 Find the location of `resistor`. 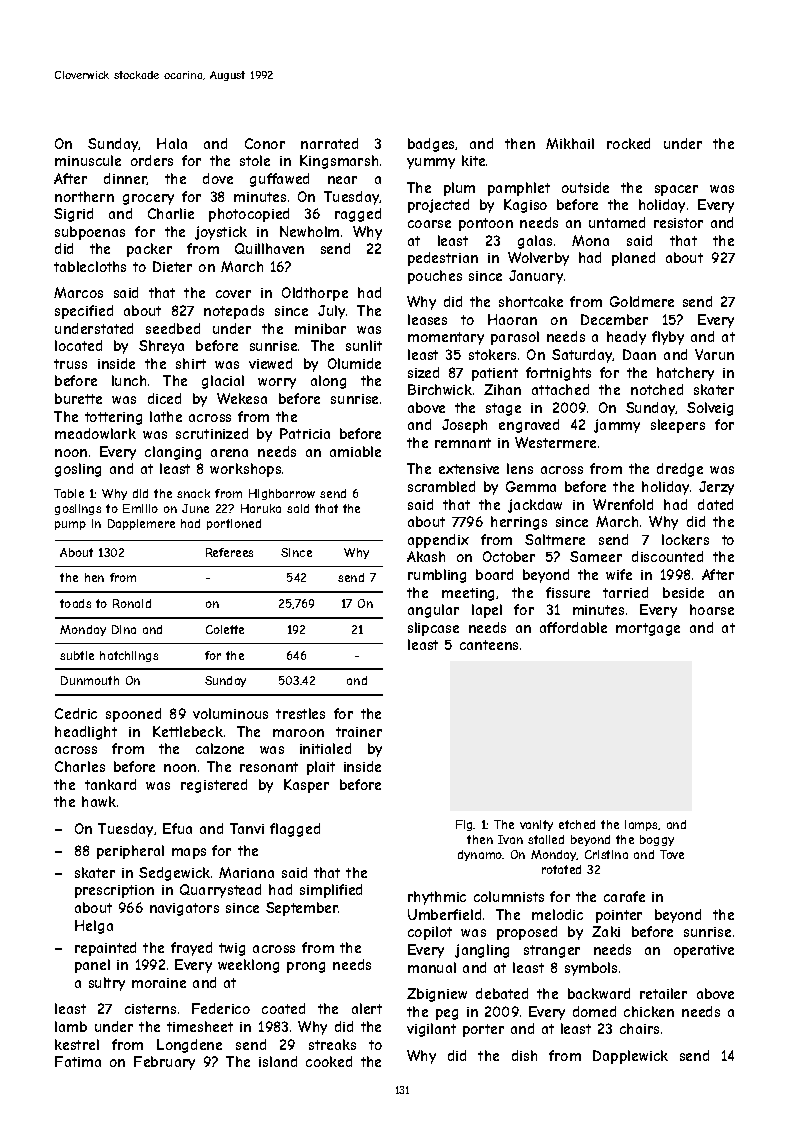

resistor is located at coordinates (678, 223).
